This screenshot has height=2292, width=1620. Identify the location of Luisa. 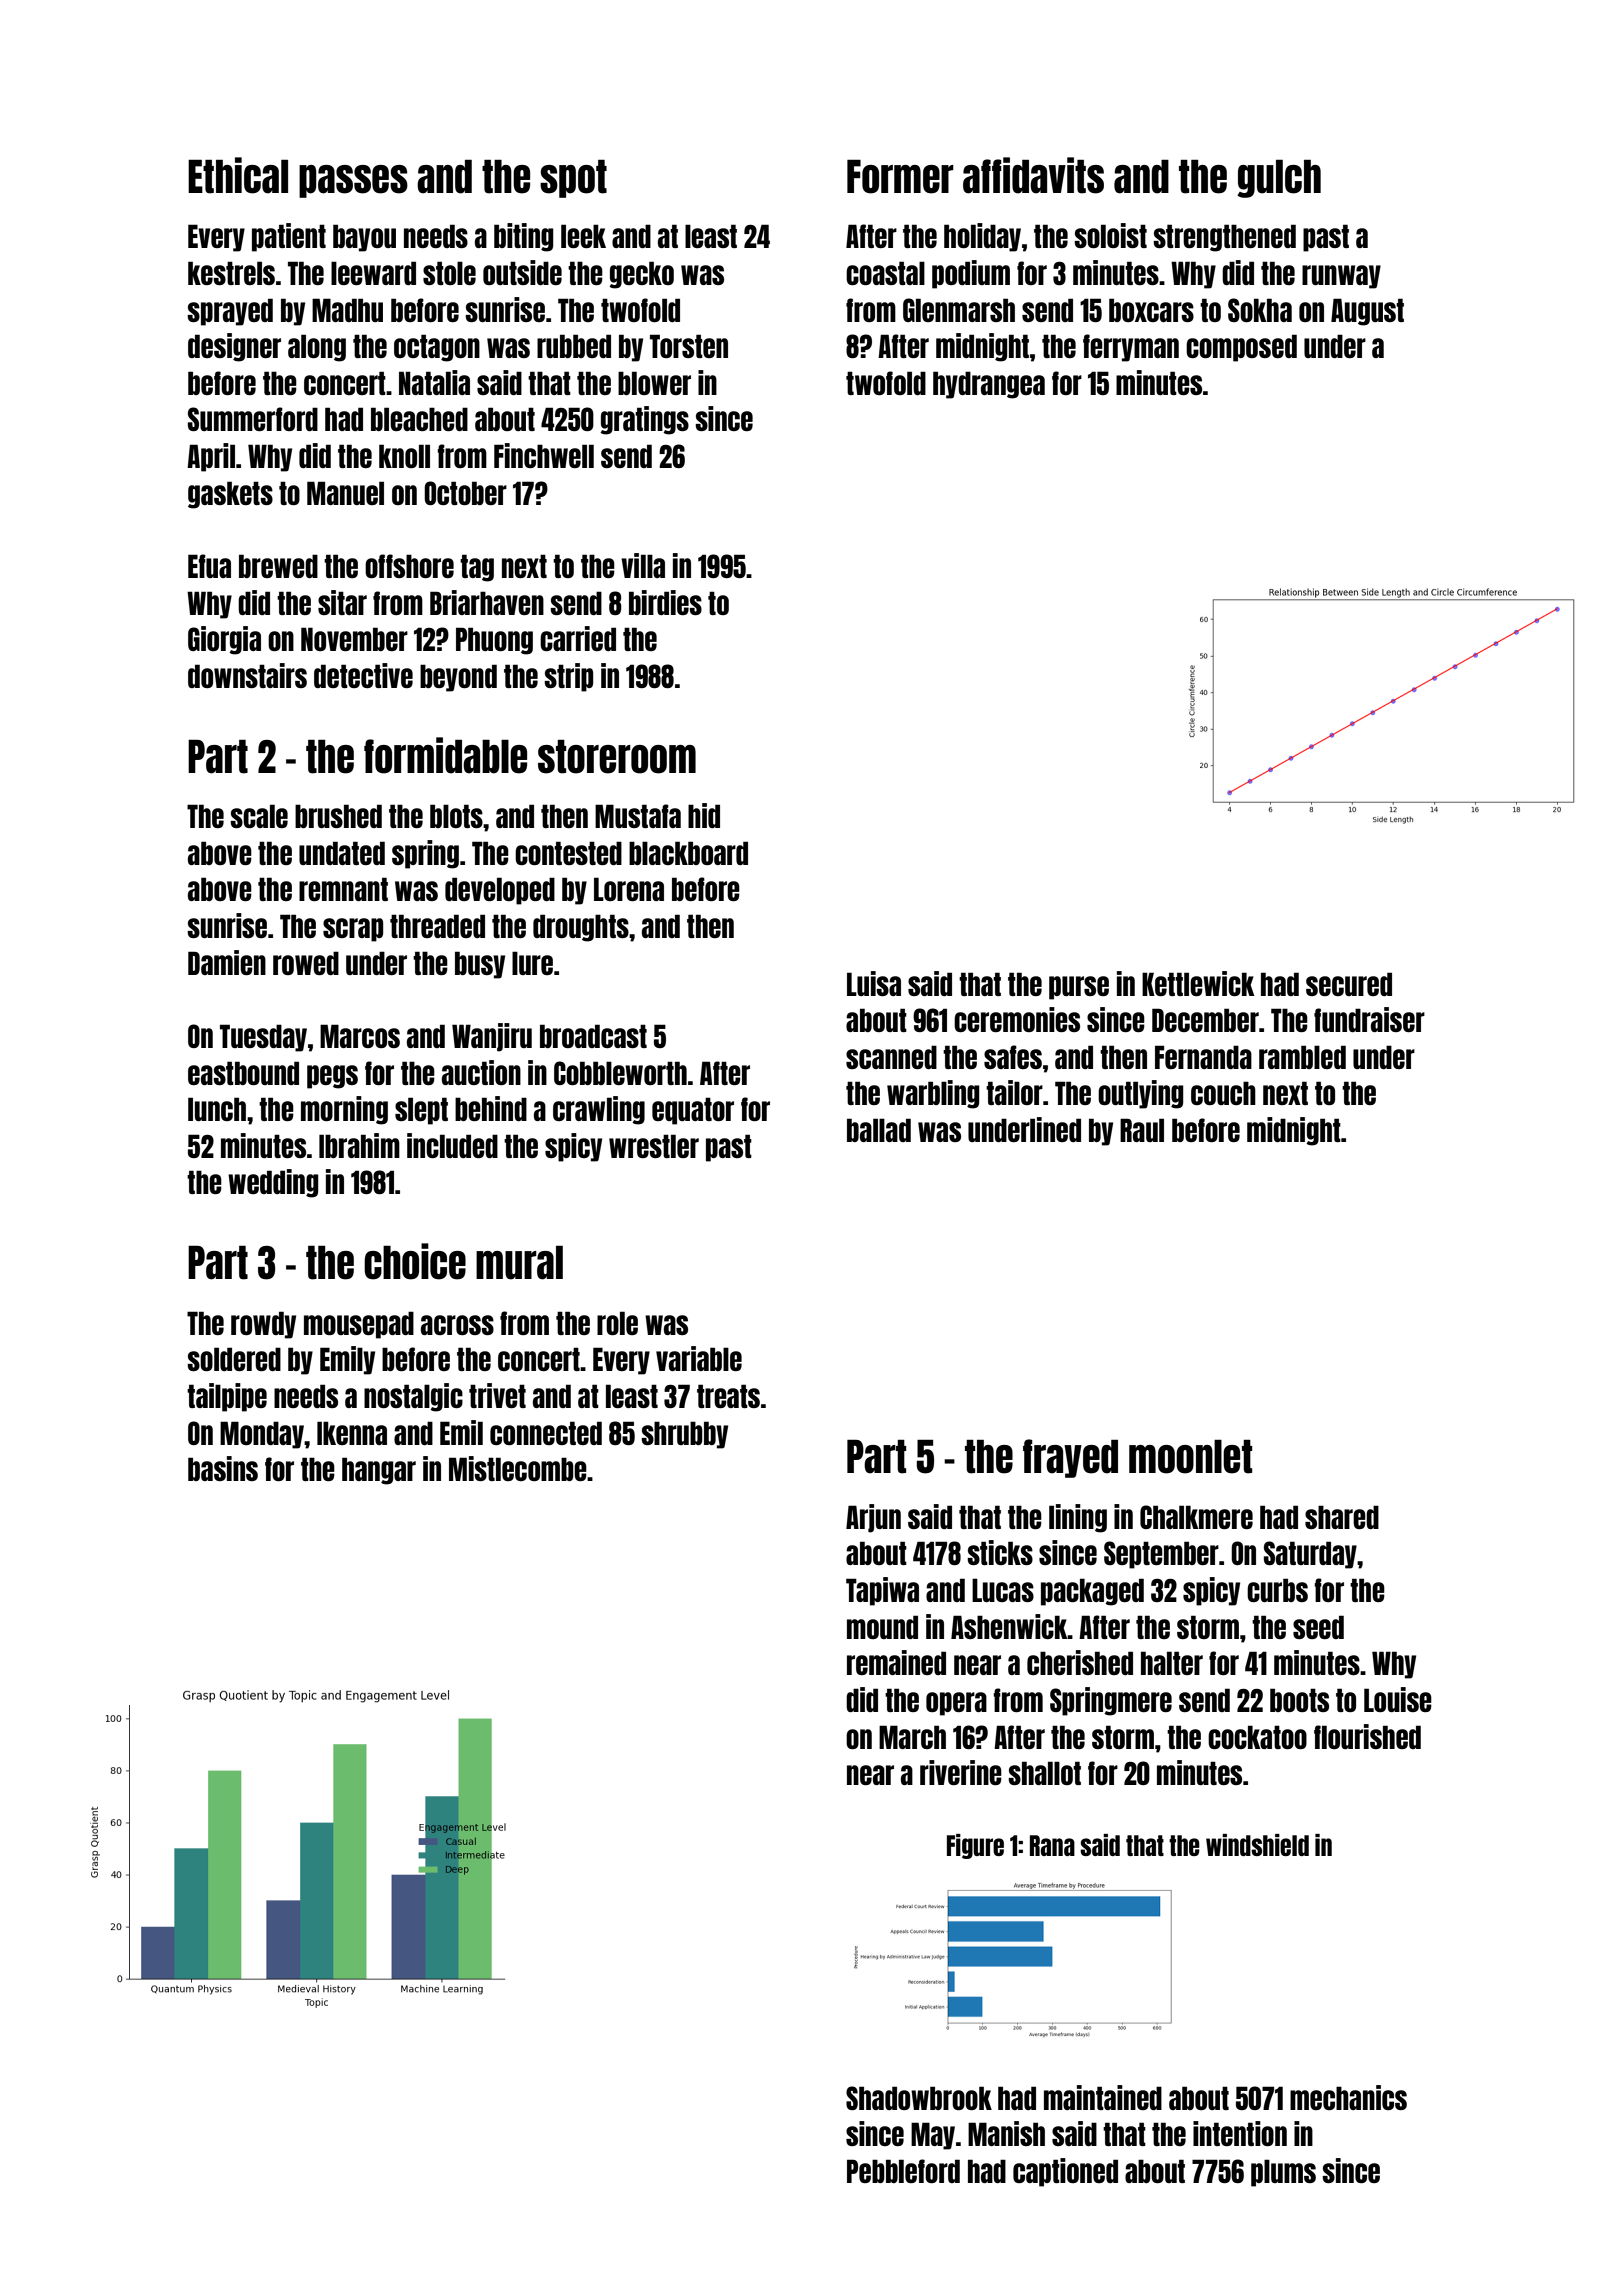
(874, 983).
